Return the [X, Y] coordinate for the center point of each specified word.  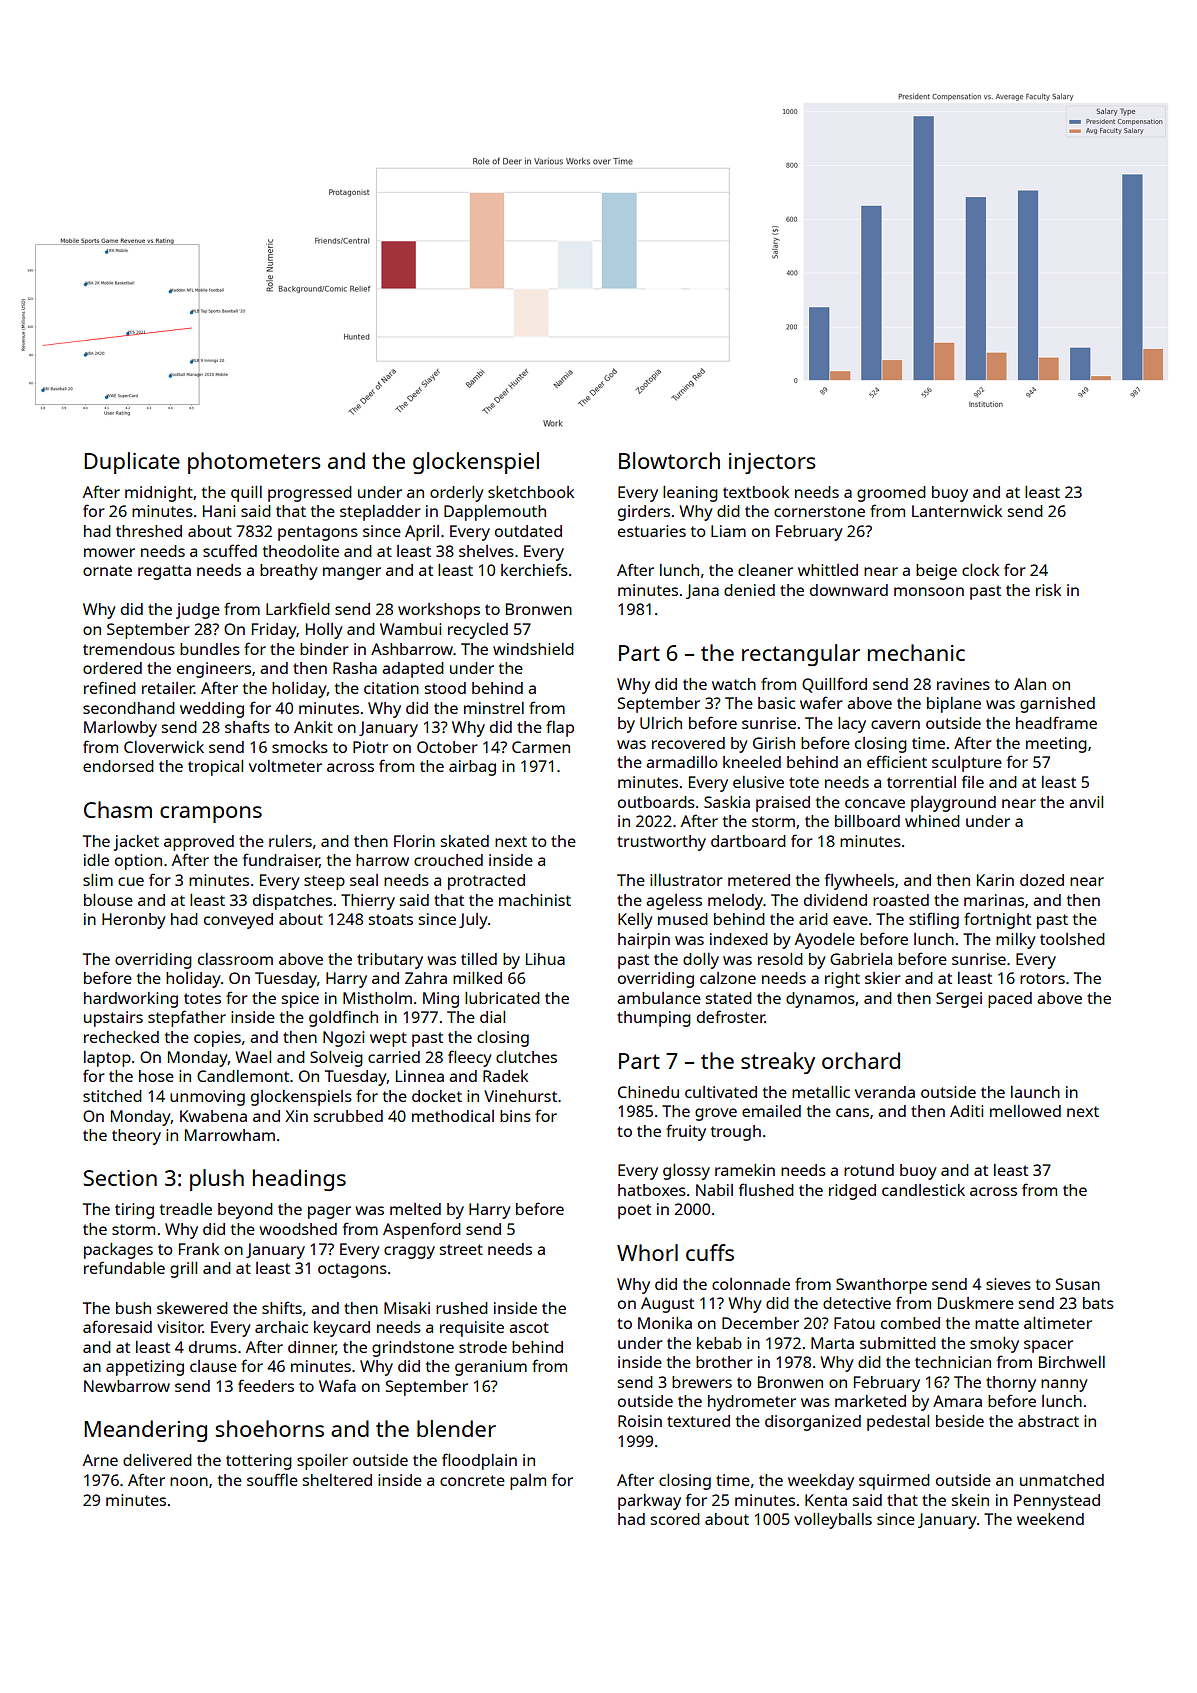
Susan [1078, 1284]
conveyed [238, 921]
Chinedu [648, 1092]
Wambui [410, 629]
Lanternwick [957, 511]
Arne [100, 1460]
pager [329, 1212]
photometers [254, 463]
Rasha [355, 668]
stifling [934, 920]
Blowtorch [669, 460]
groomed [891, 494]
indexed [739, 939]
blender [456, 1428]
